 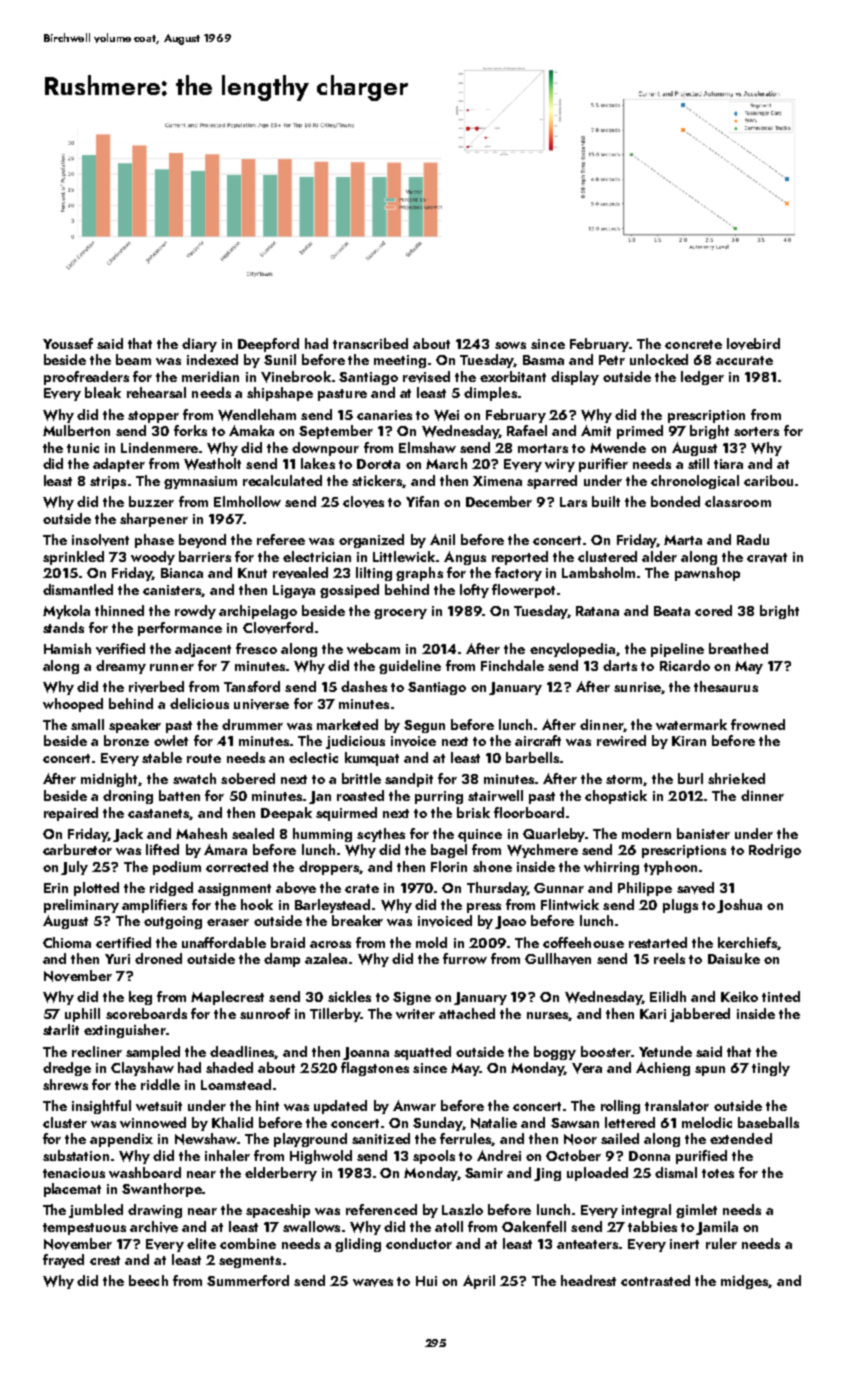 What do you see at coordinates (753, 344) in the screenshot?
I see `lovebird` at bounding box center [753, 344].
